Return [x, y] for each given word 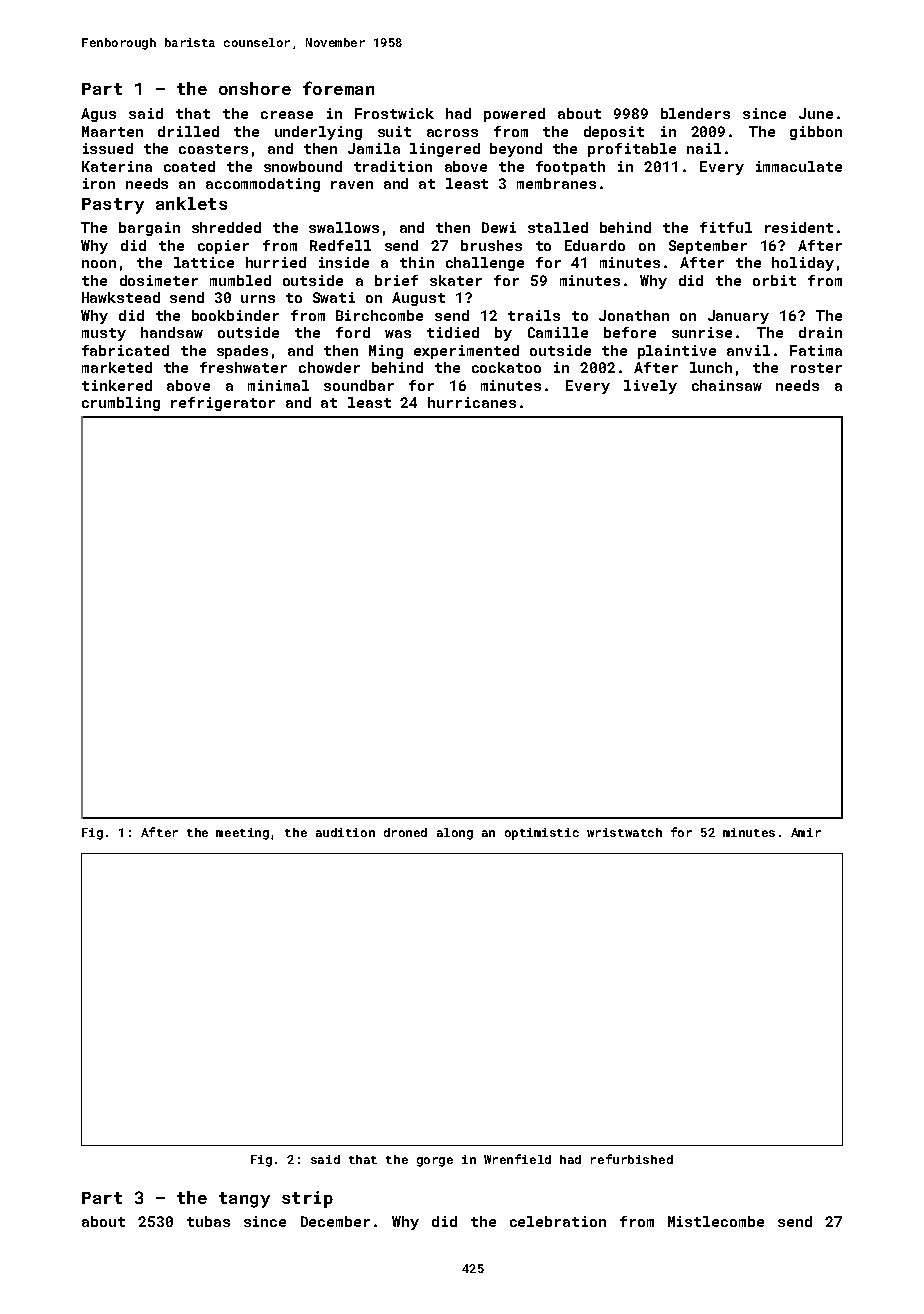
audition [345, 832]
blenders [695, 113]
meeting [242, 834]
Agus [98, 115]
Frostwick [394, 113]
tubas [208, 1221]
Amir [806, 832]
